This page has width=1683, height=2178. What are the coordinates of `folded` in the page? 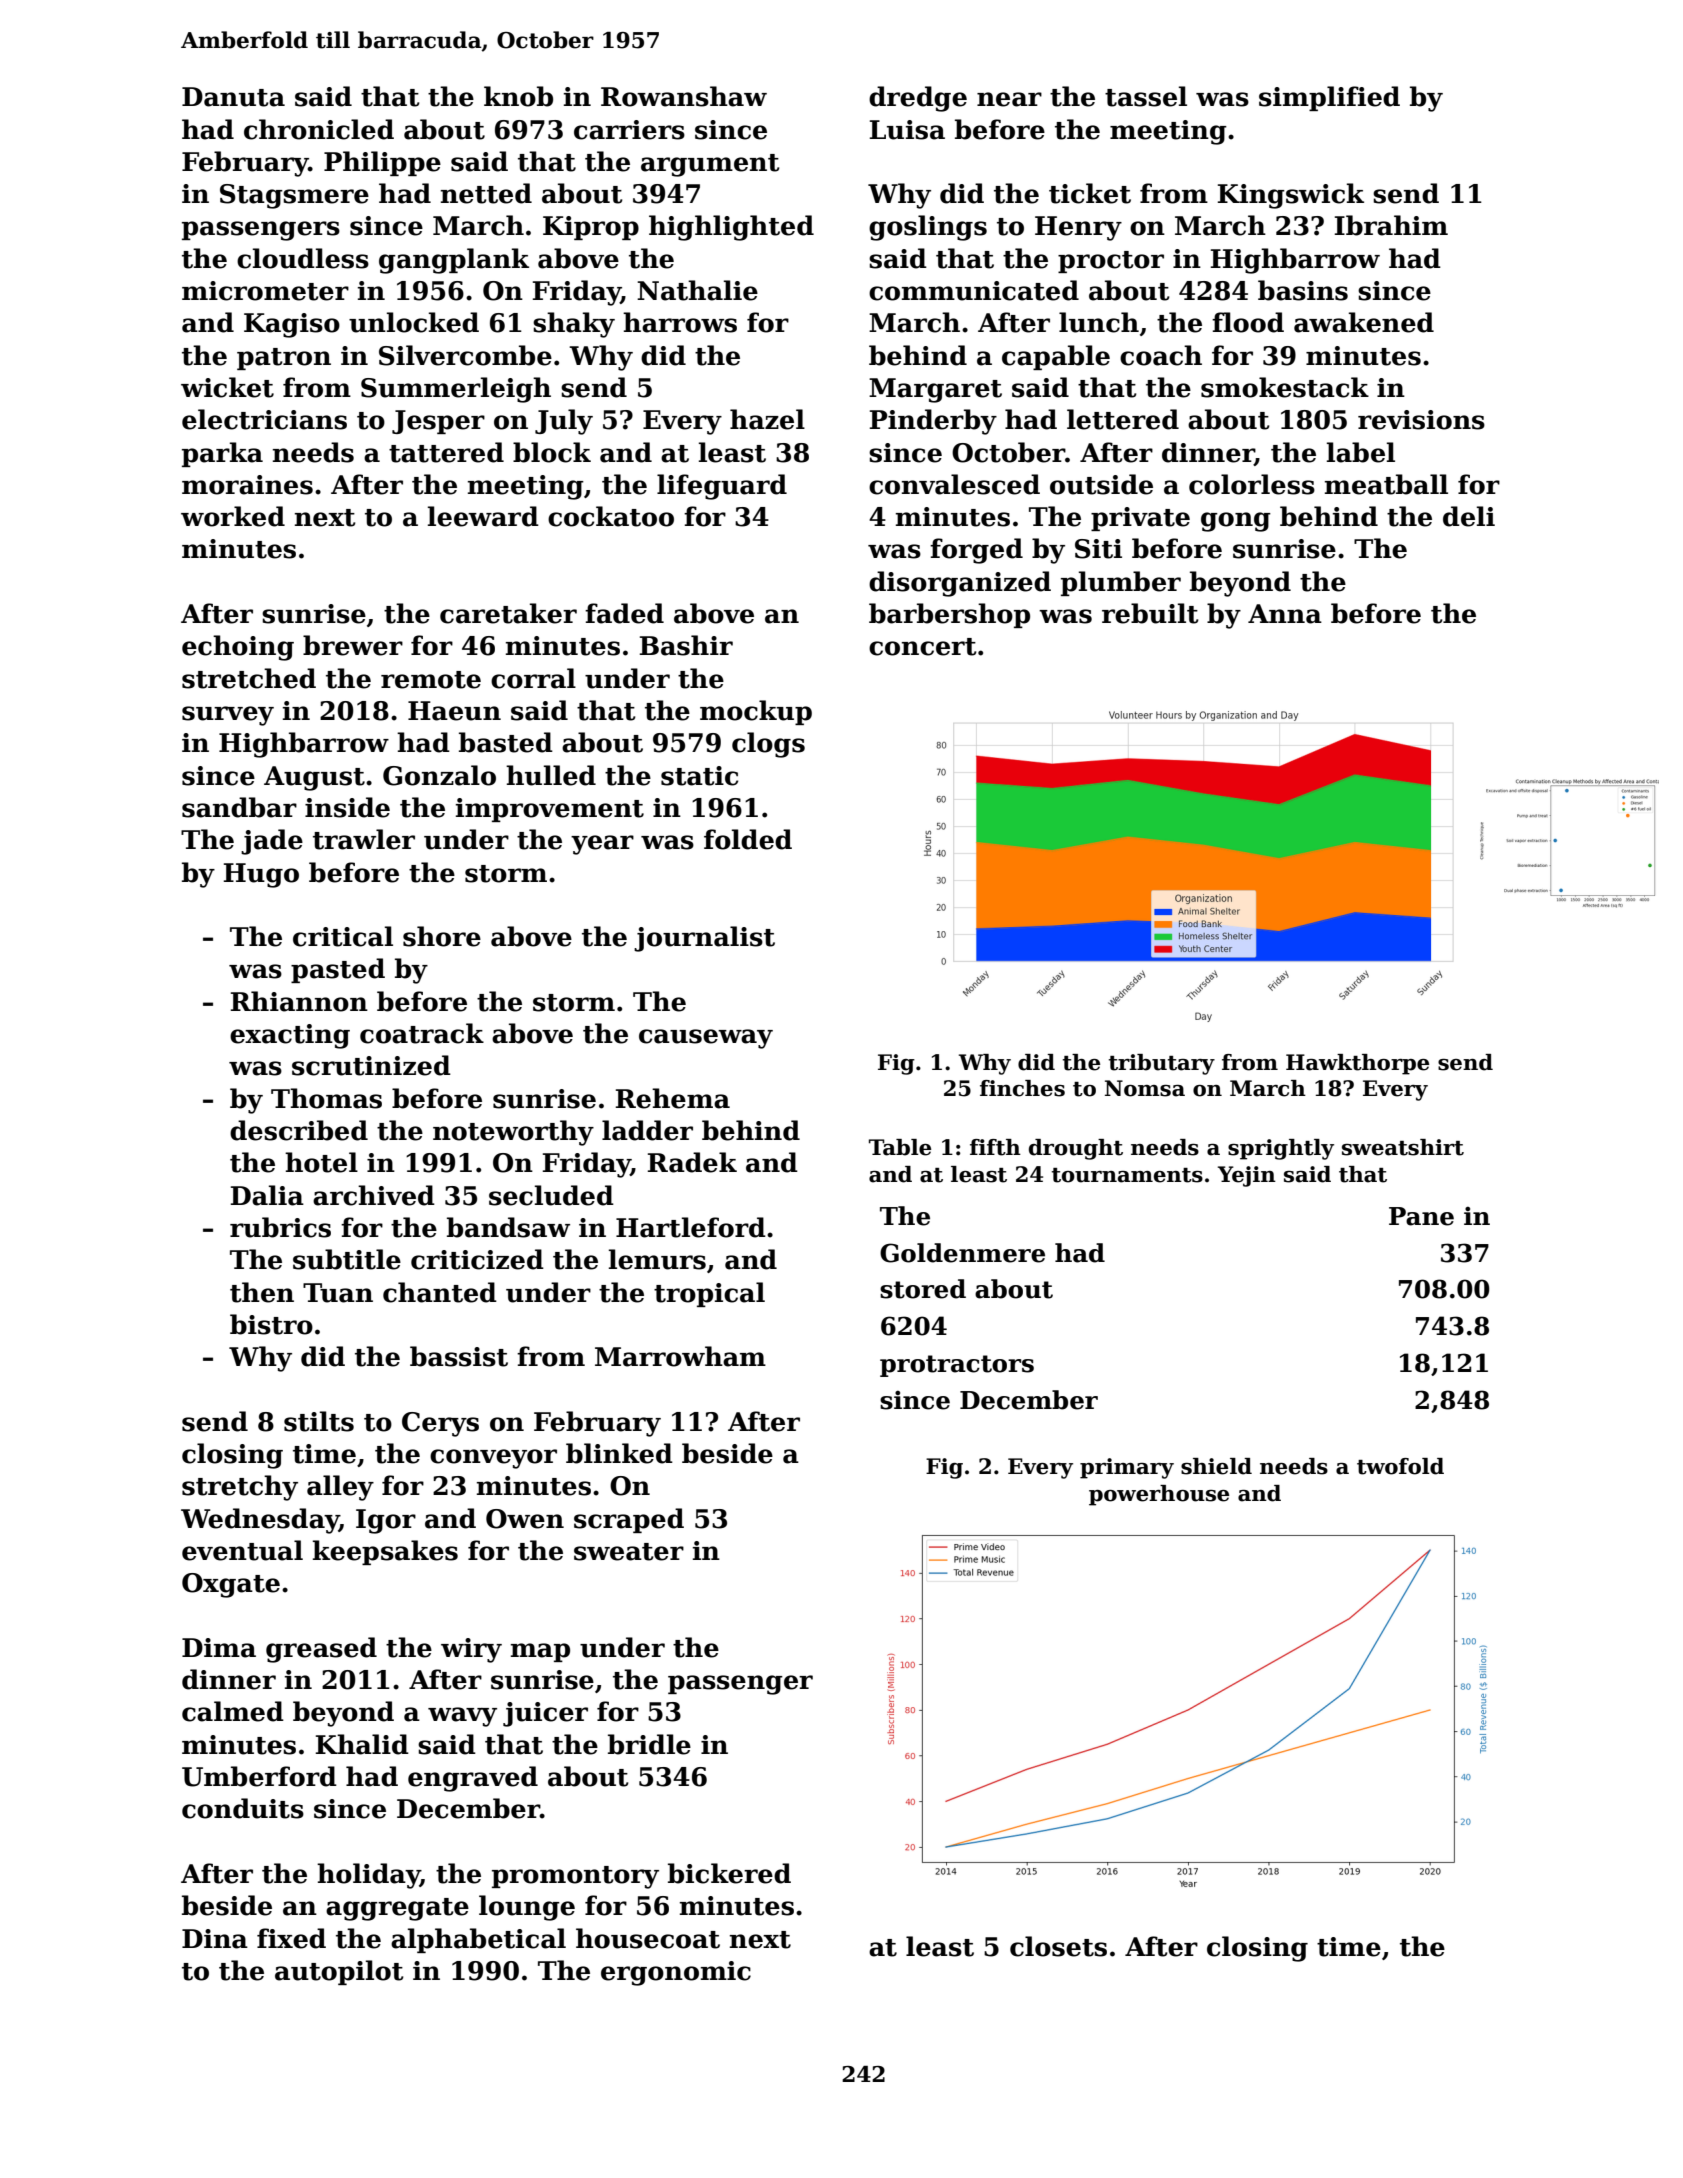 It's located at (748, 839).
